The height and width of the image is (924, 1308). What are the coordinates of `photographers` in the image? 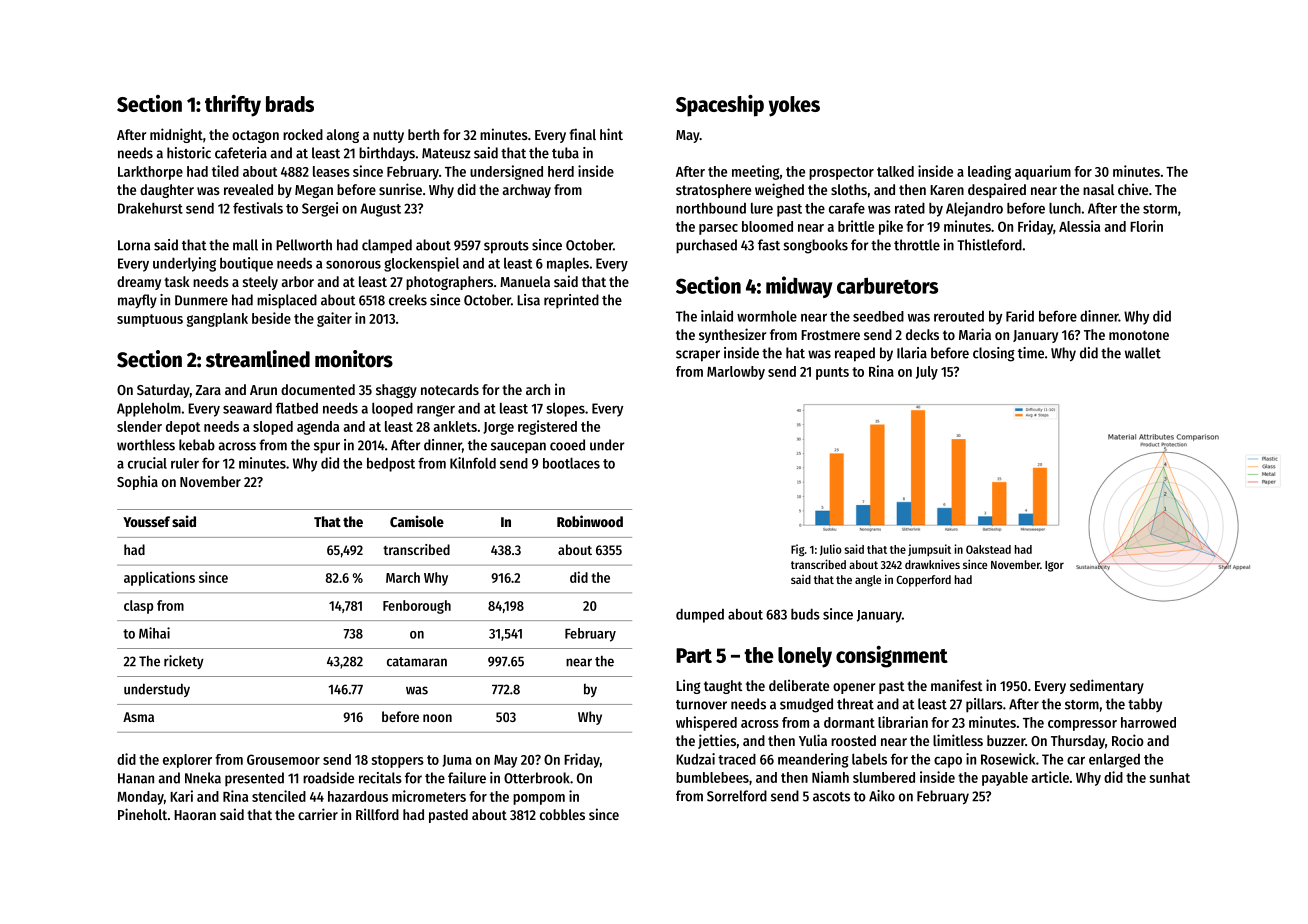 It's located at (449, 283).
